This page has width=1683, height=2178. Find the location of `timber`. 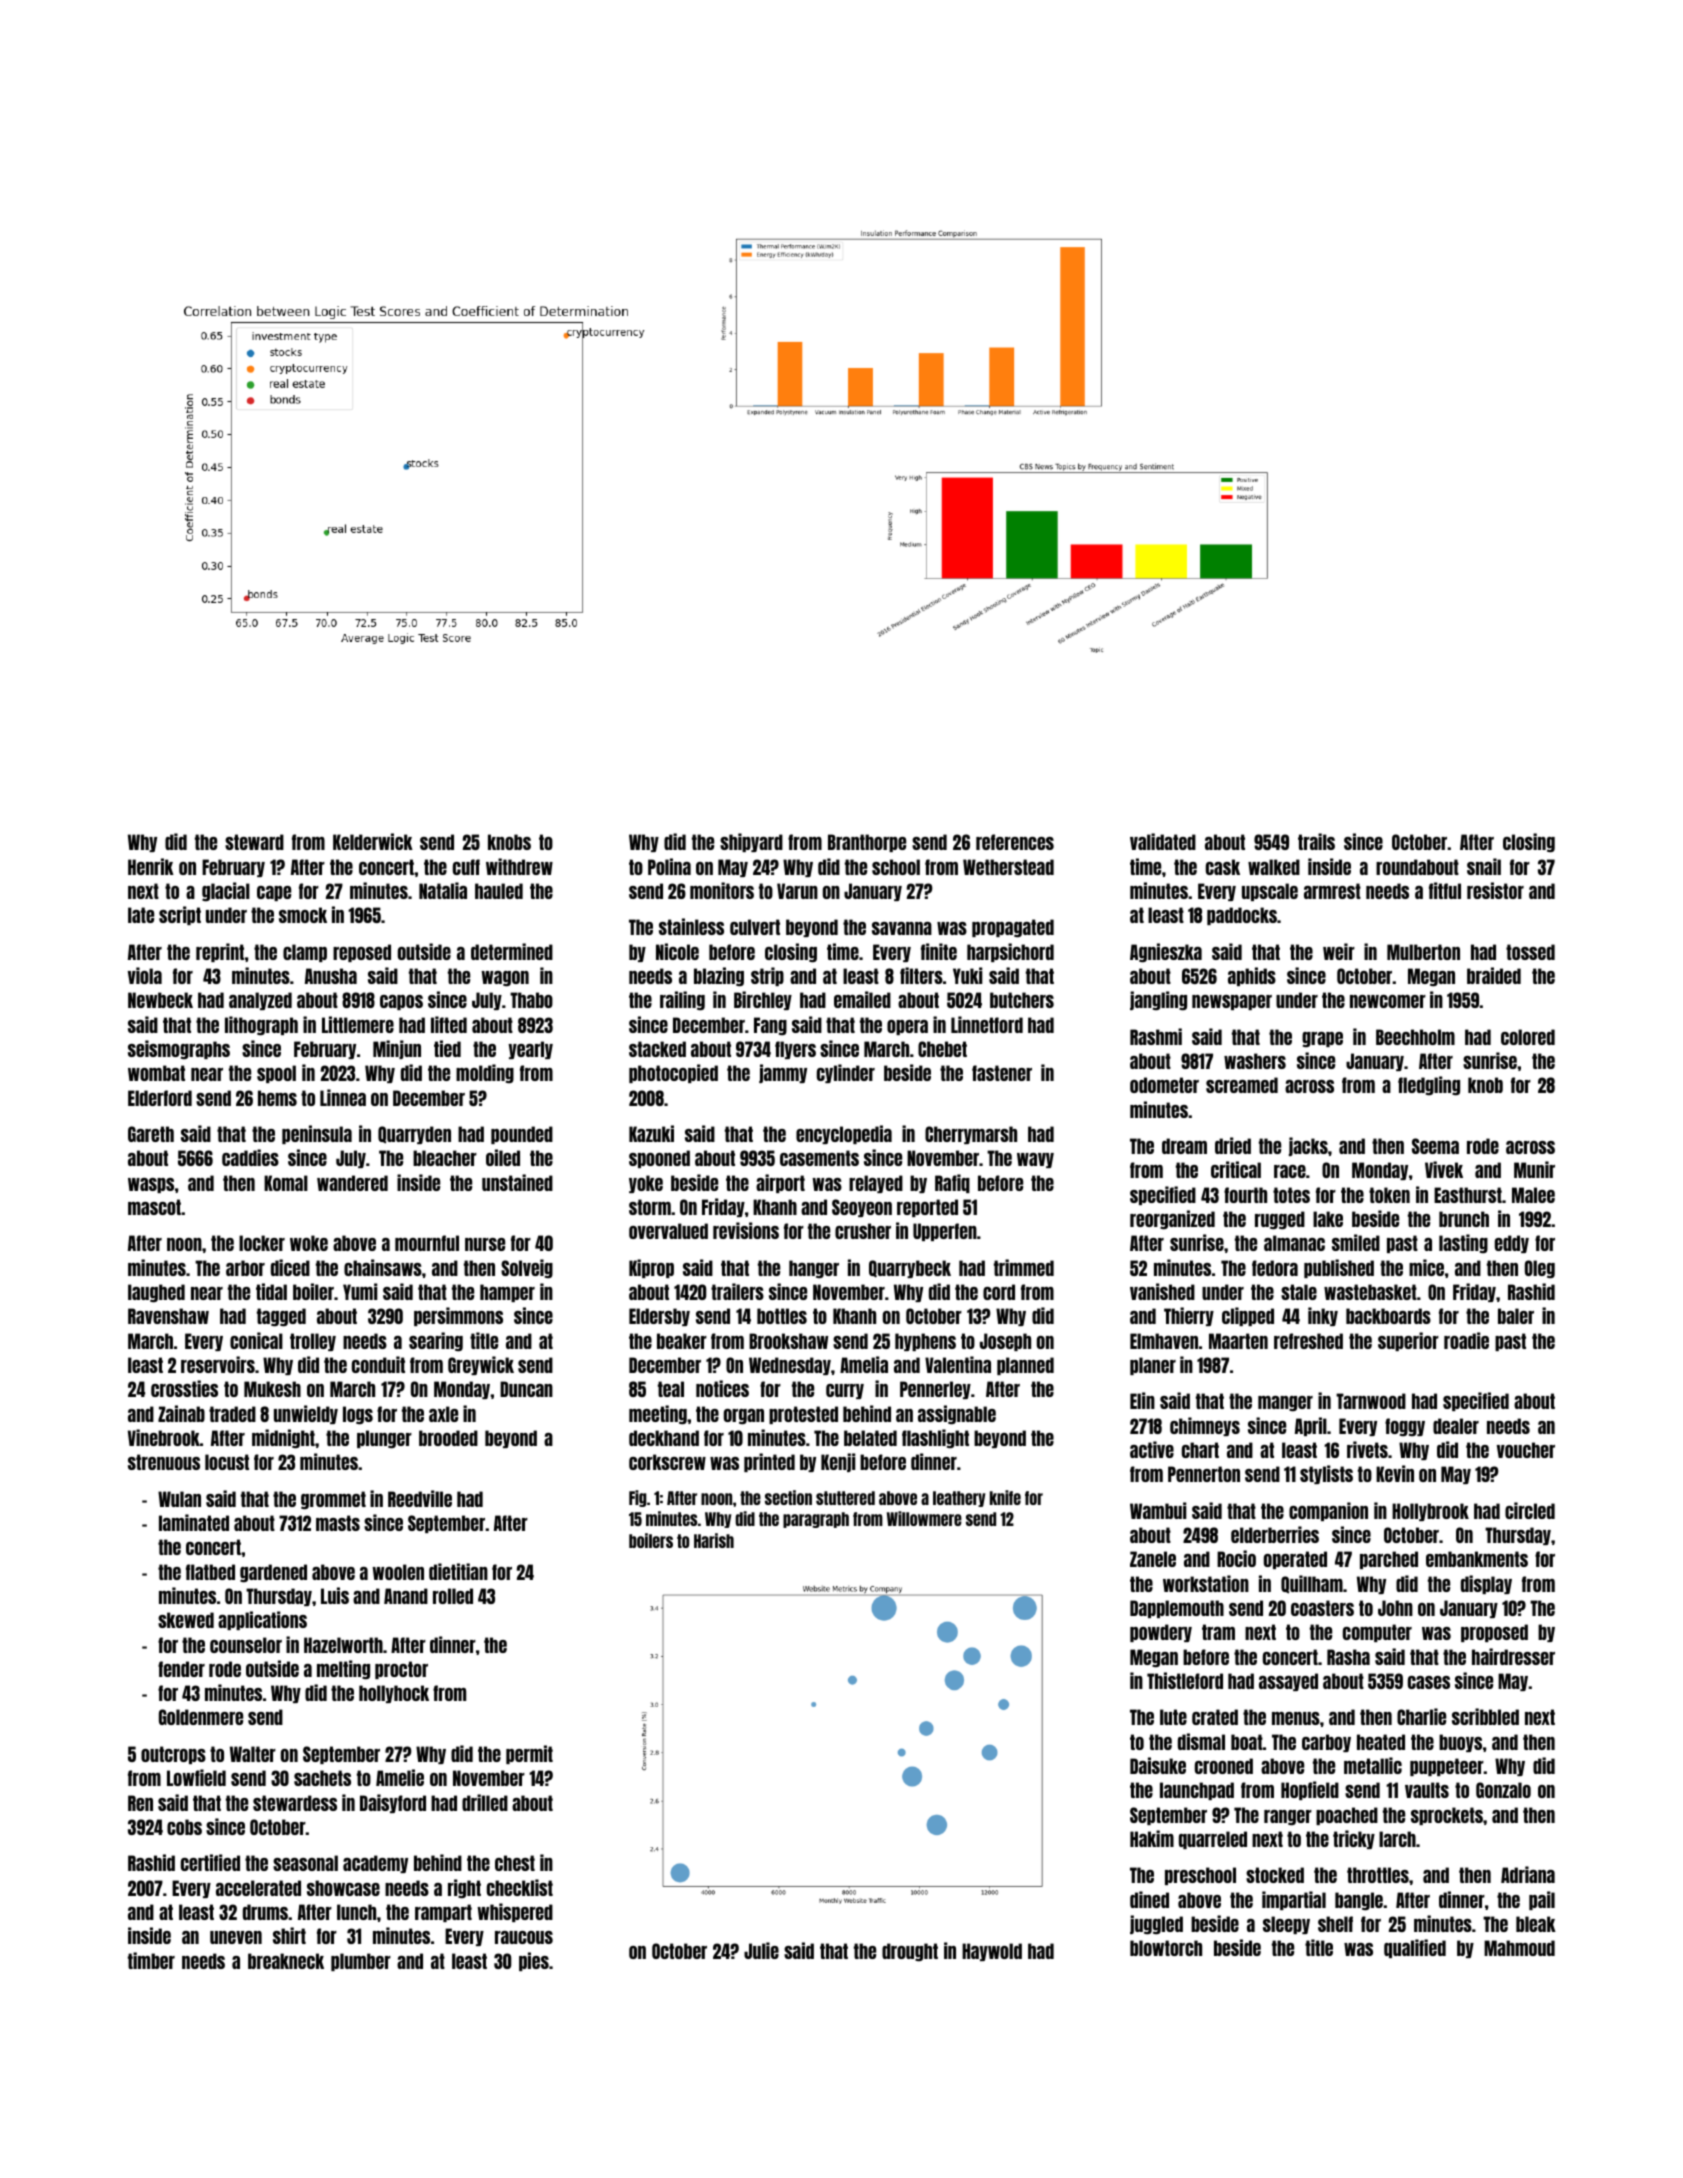

timber is located at coordinates (151, 1960).
